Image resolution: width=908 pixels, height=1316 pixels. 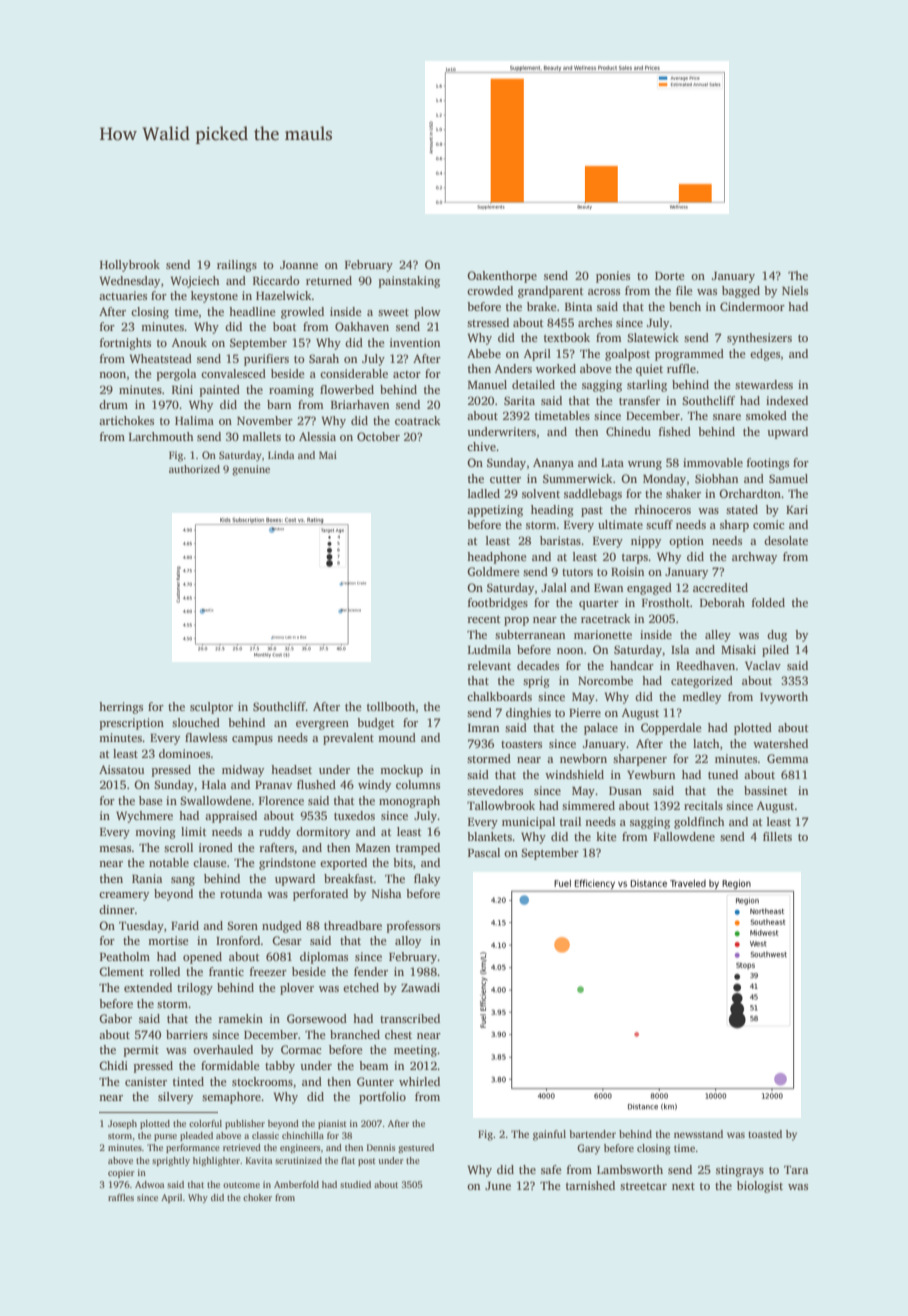 I want to click on bartender, so click(x=592, y=1134).
